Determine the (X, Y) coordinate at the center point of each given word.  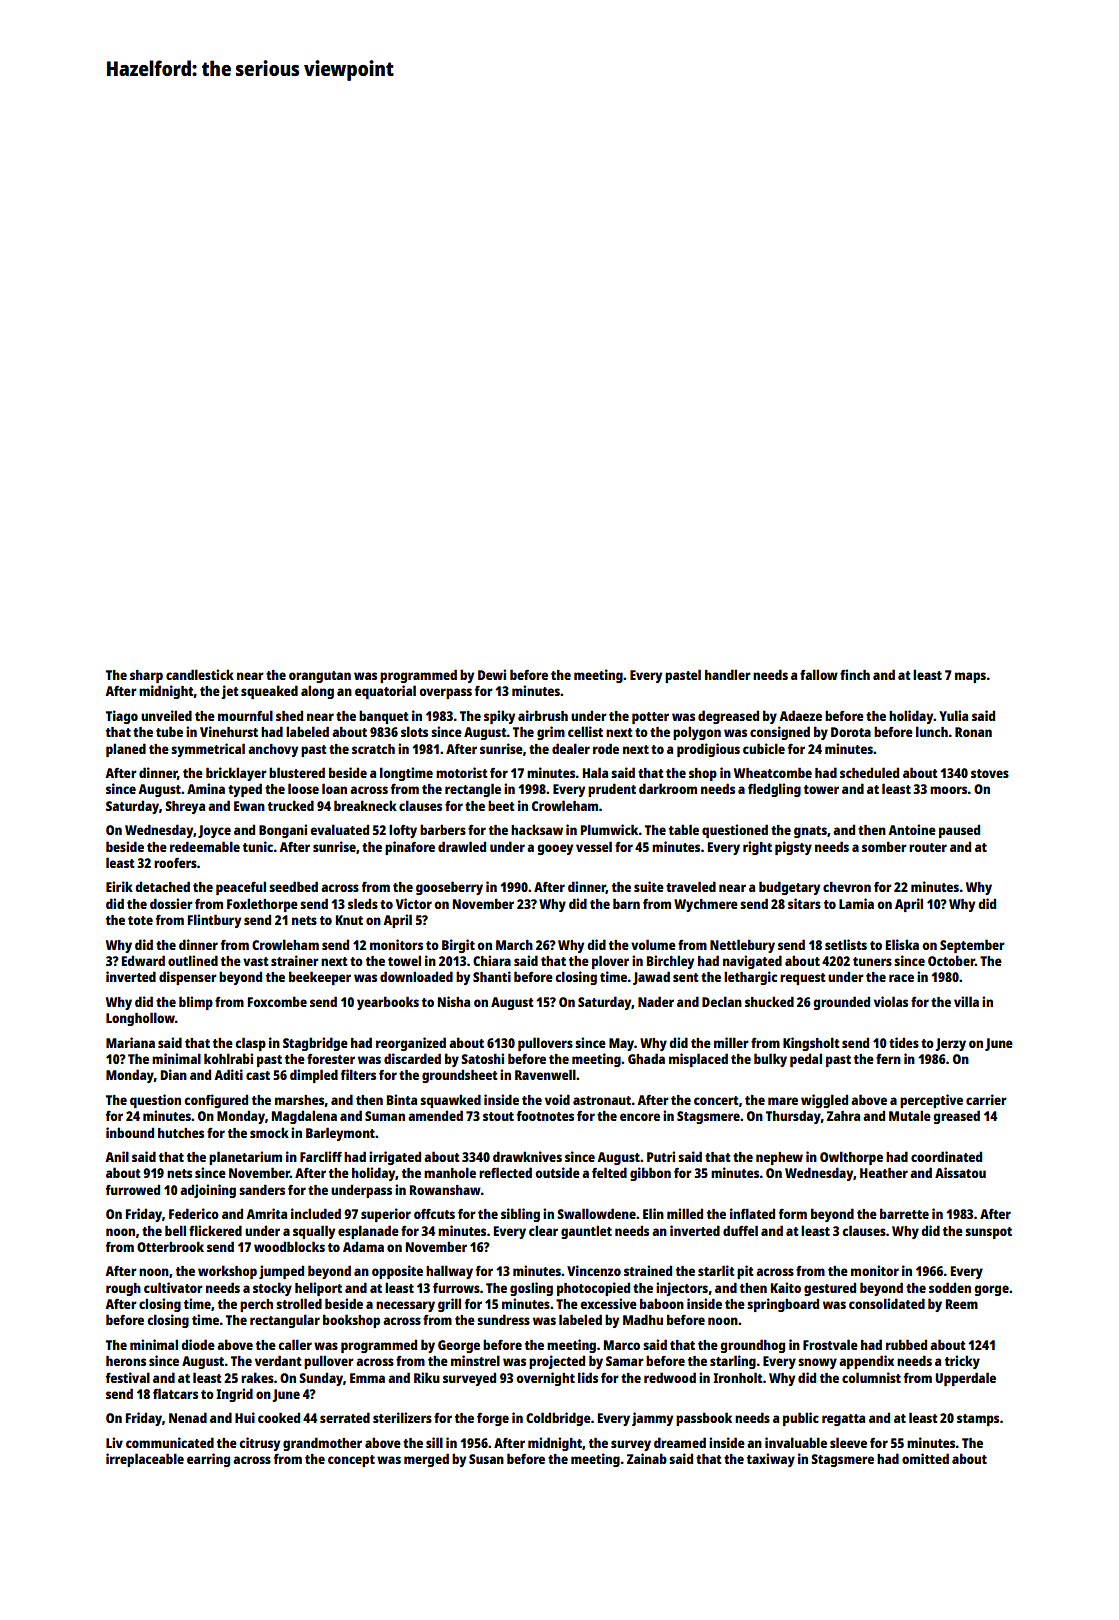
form (793, 1214)
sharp (146, 676)
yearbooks (388, 1003)
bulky (770, 1060)
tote (140, 920)
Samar (625, 1361)
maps (970, 677)
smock (269, 1132)
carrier (986, 1099)
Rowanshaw (445, 1190)
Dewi (492, 674)
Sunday (321, 1379)
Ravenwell (545, 1074)
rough (123, 1289)
